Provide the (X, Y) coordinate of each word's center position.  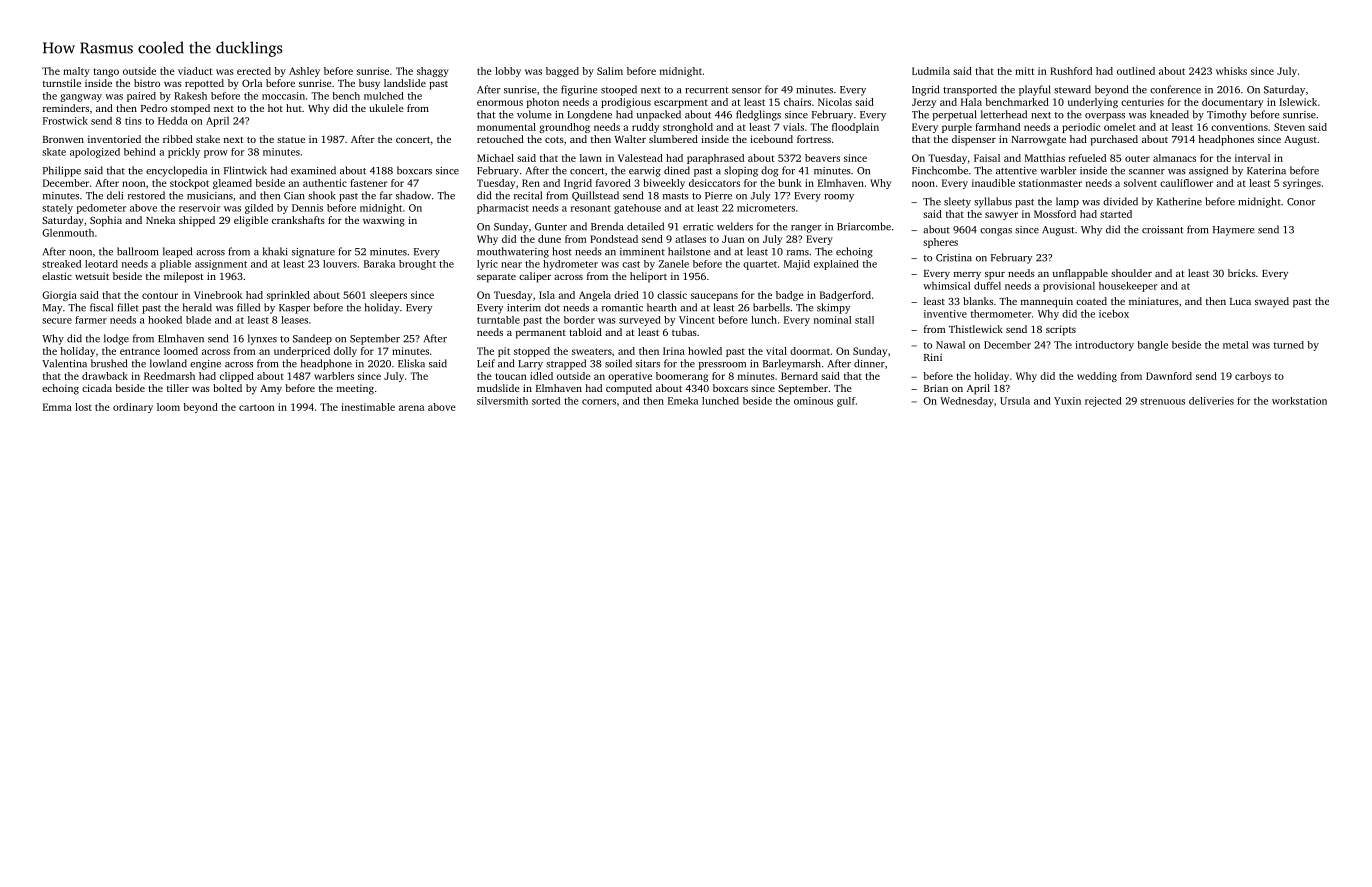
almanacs (1174, 158)
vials (793, 127)
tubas (684, 332)
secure (57, 321)
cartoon (257, 407)
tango (106, 72)
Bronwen (63, 139)
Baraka (379, 264)
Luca (1240, 301)
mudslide (498, 388)
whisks (1231, 71)
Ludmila (931, 71)
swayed (1272, 302)
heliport (648, 277)
